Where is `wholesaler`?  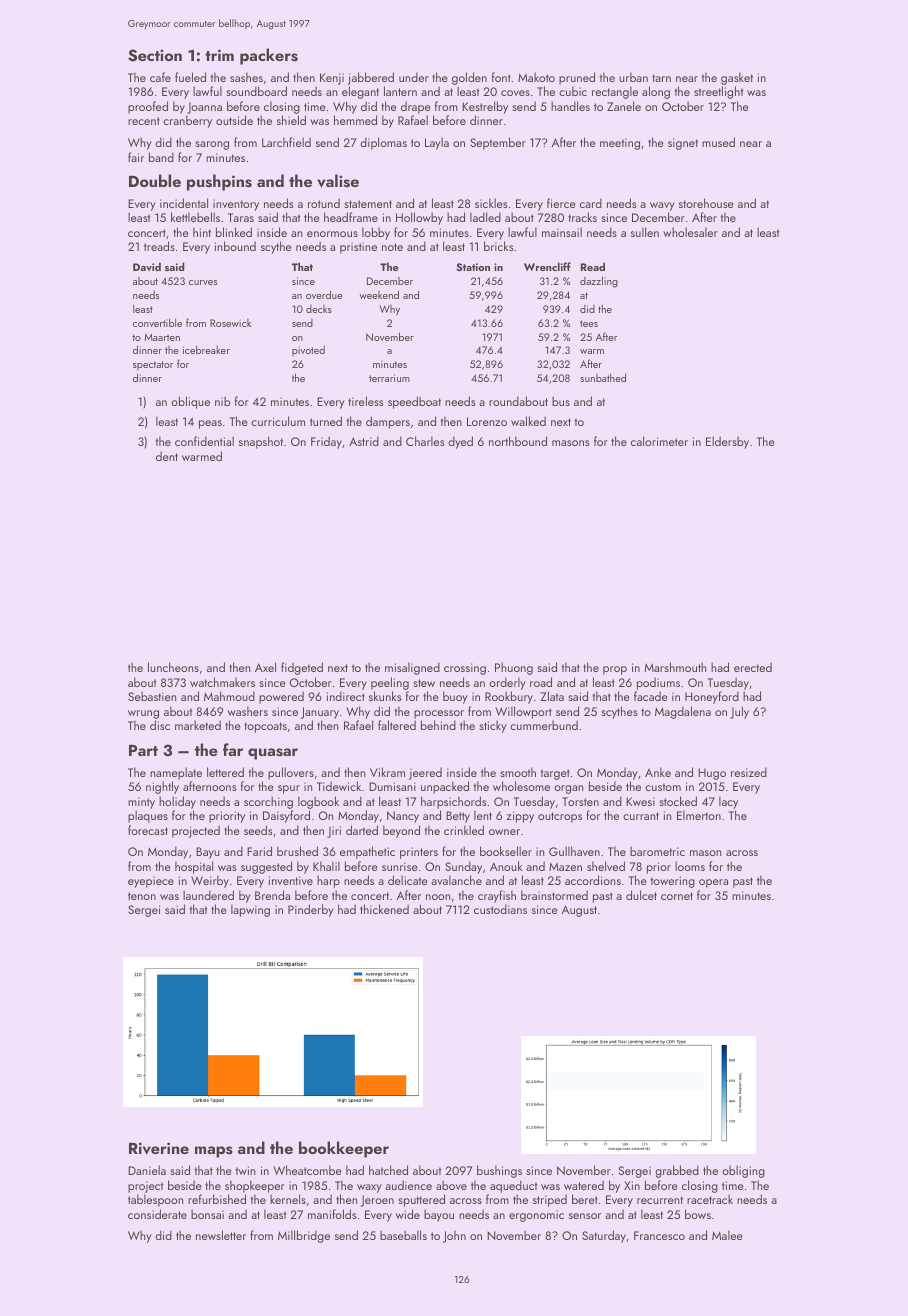 wholesaler is located at coordinates (690, 232).
